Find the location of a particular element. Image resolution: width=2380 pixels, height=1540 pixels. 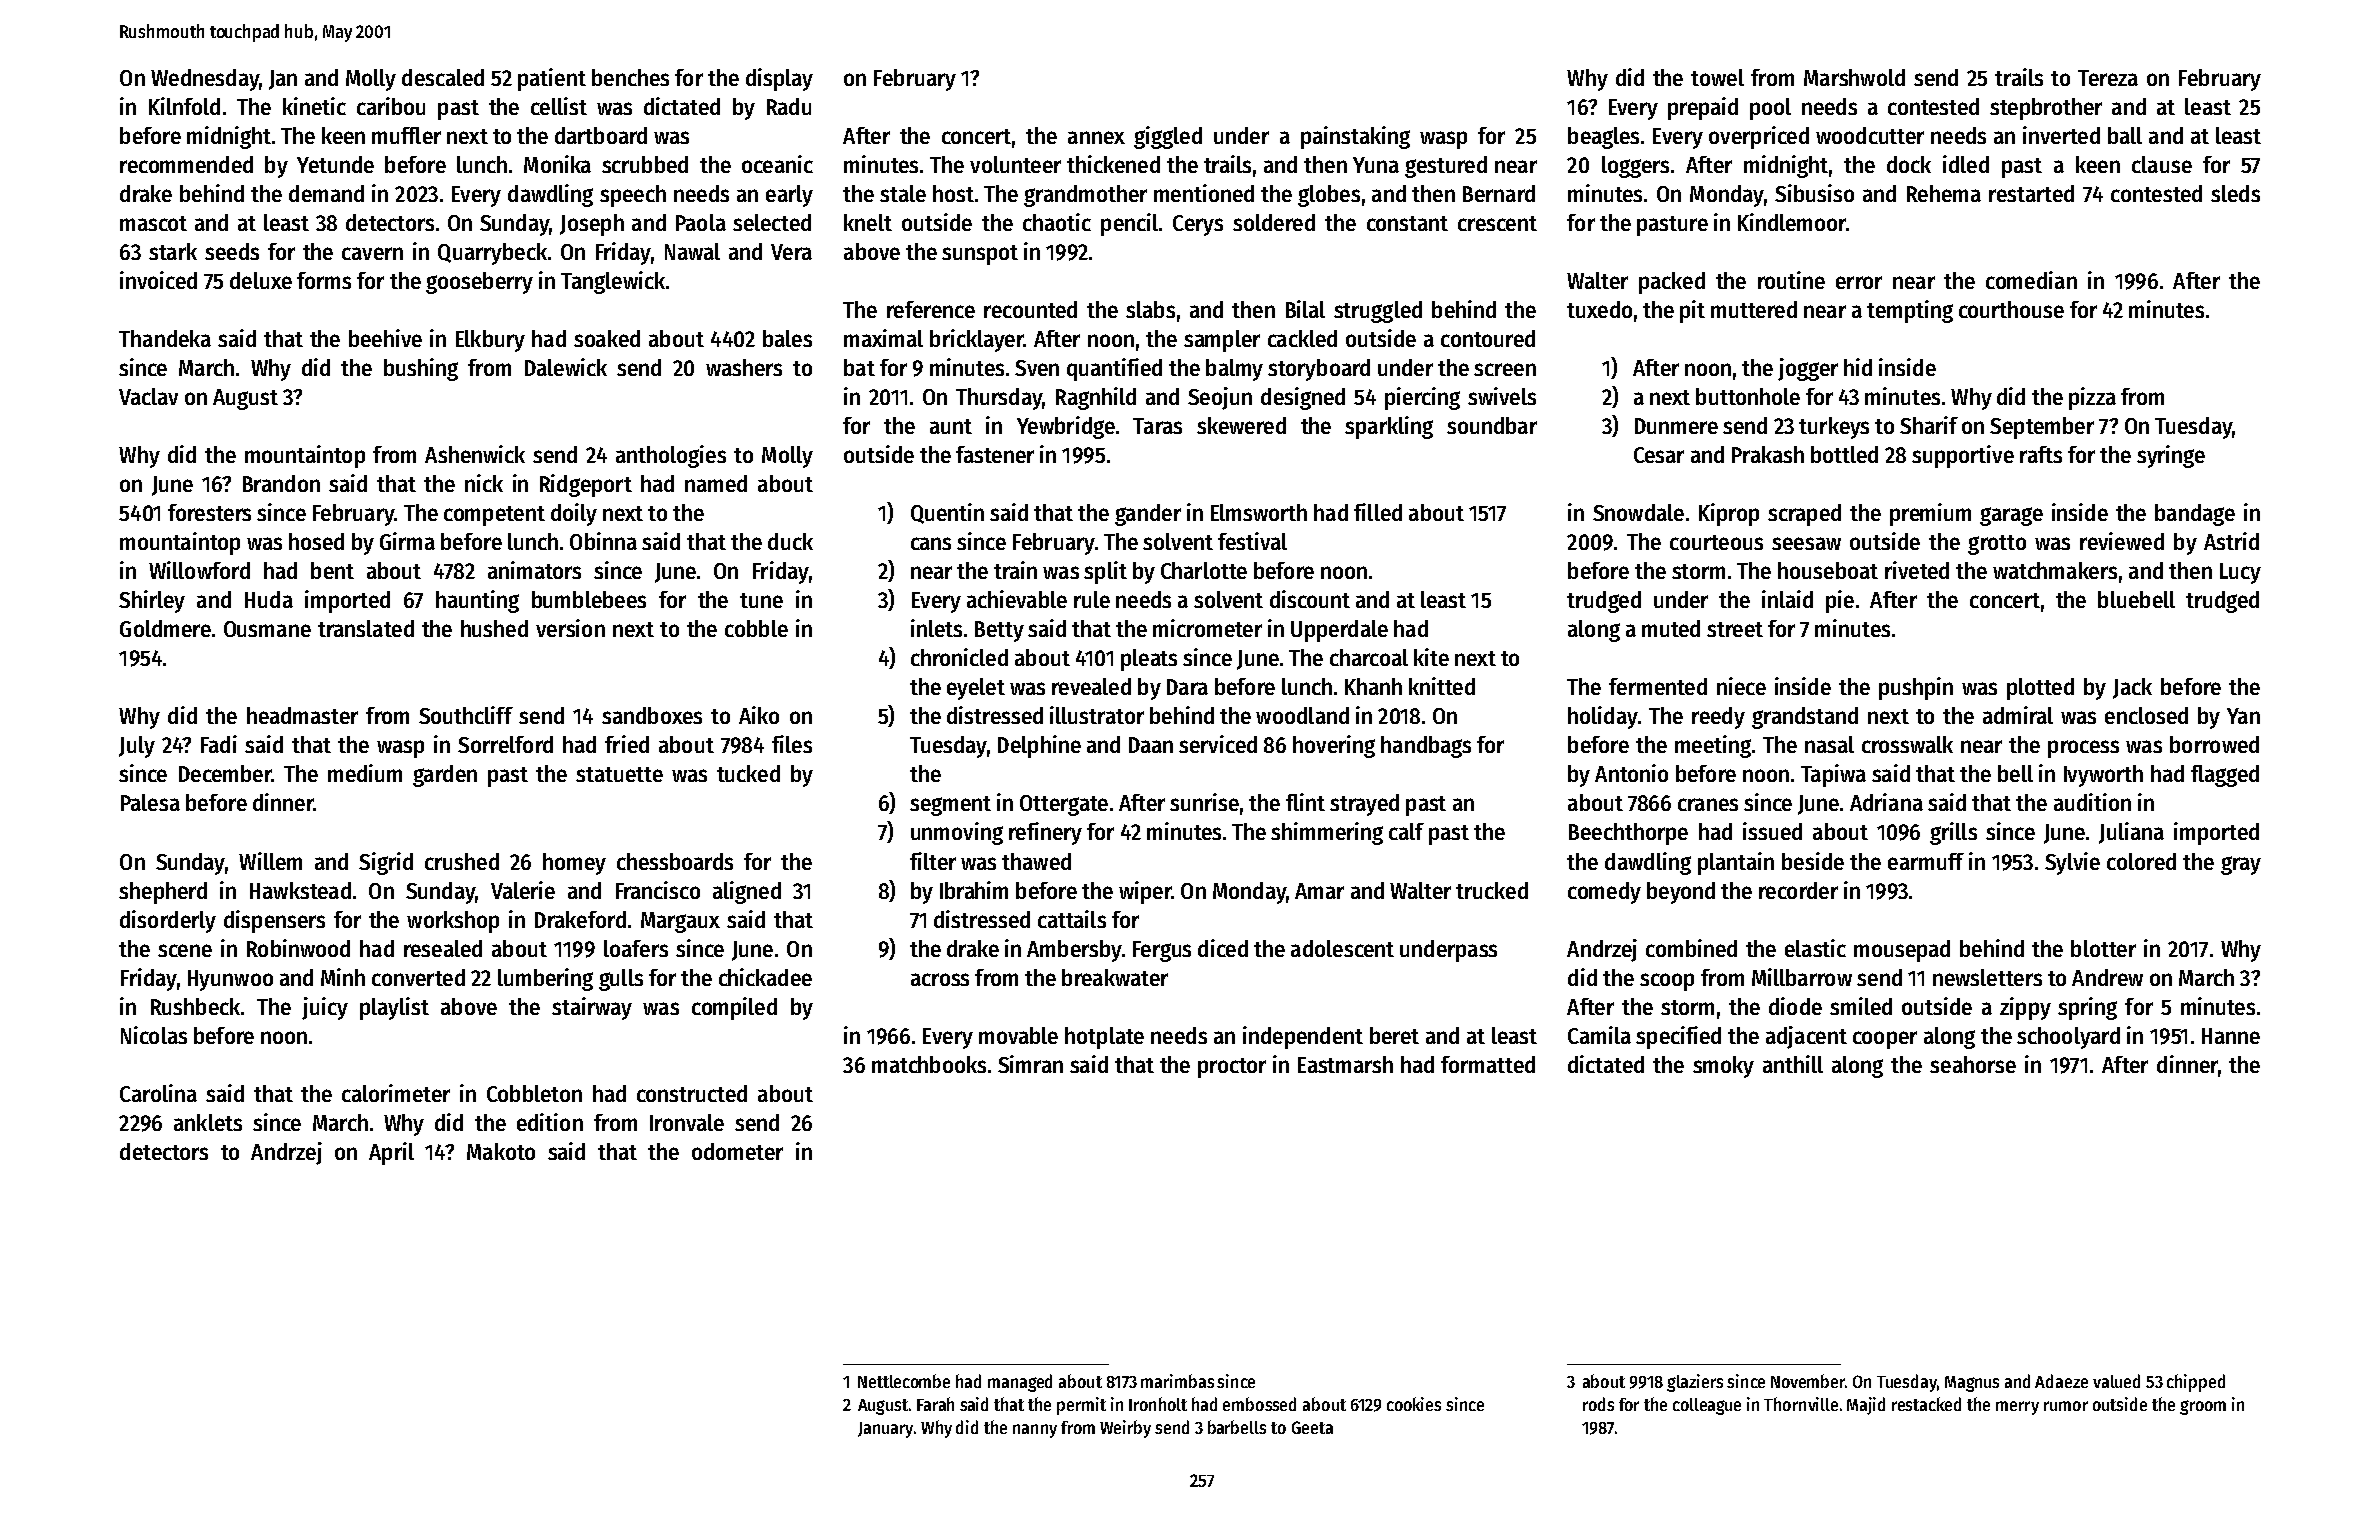

beagles is located at coordinates (1603, 138).
